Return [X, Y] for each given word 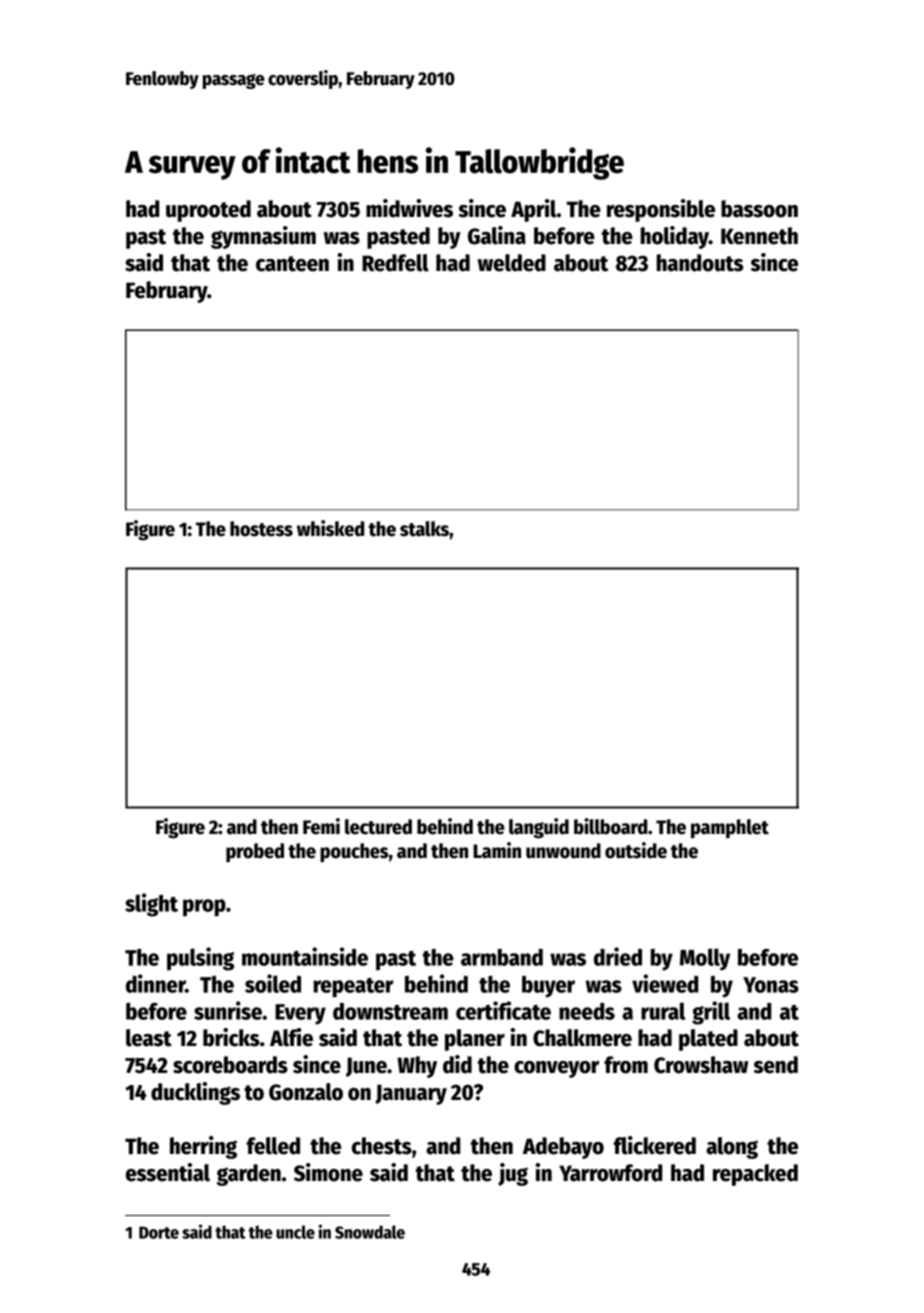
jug [513, 1174]
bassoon [759, 209]
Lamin [497, 850]
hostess [261, 529]
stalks [424, 529]
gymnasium [263, 237]
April [534, 210]
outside [636, 850]
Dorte [159, 1232]
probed [255, 852]
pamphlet [730, 829]
